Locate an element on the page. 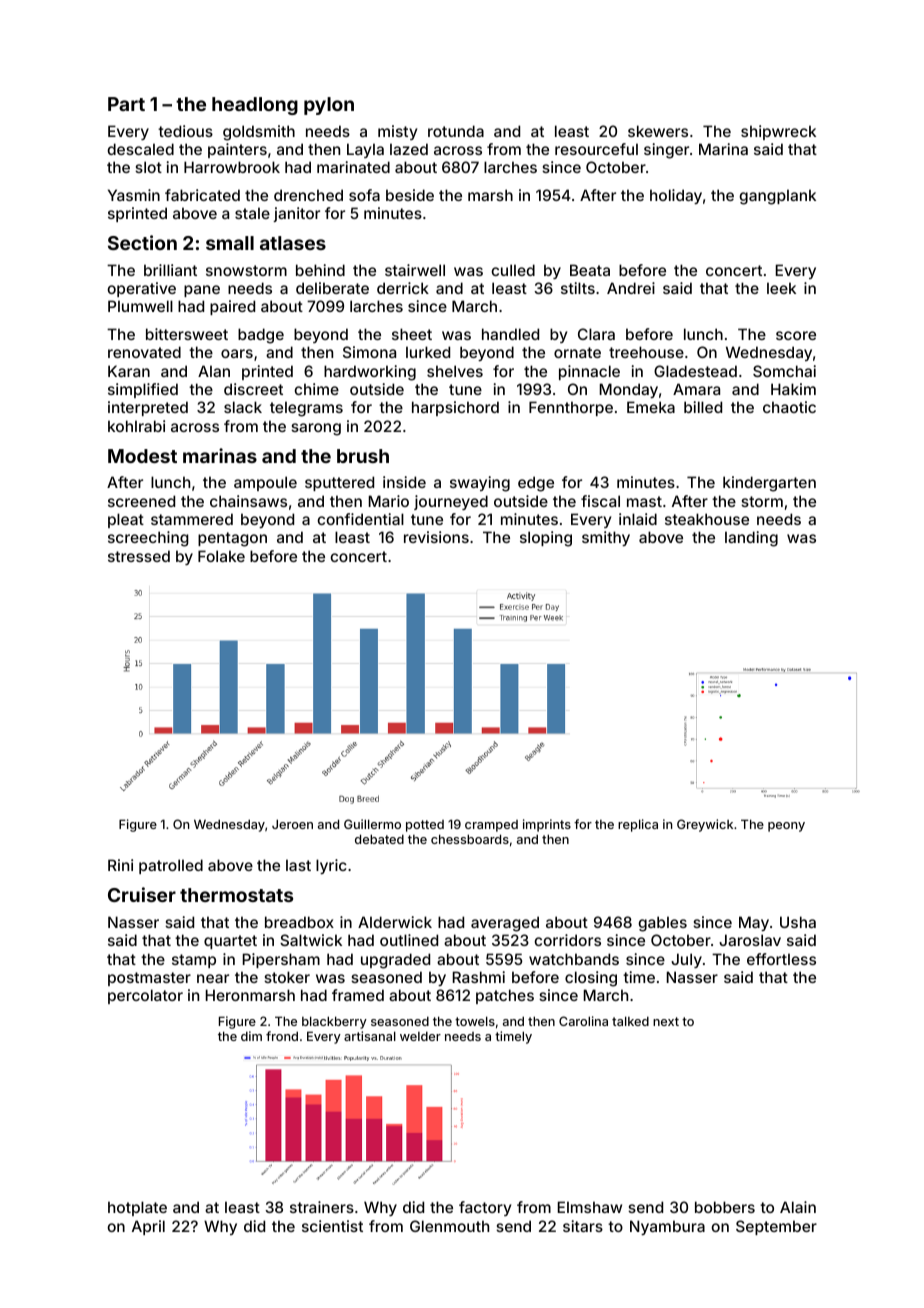 The height and width of the image is (1308, 924). cramped is located at coordinates (491, 826).
